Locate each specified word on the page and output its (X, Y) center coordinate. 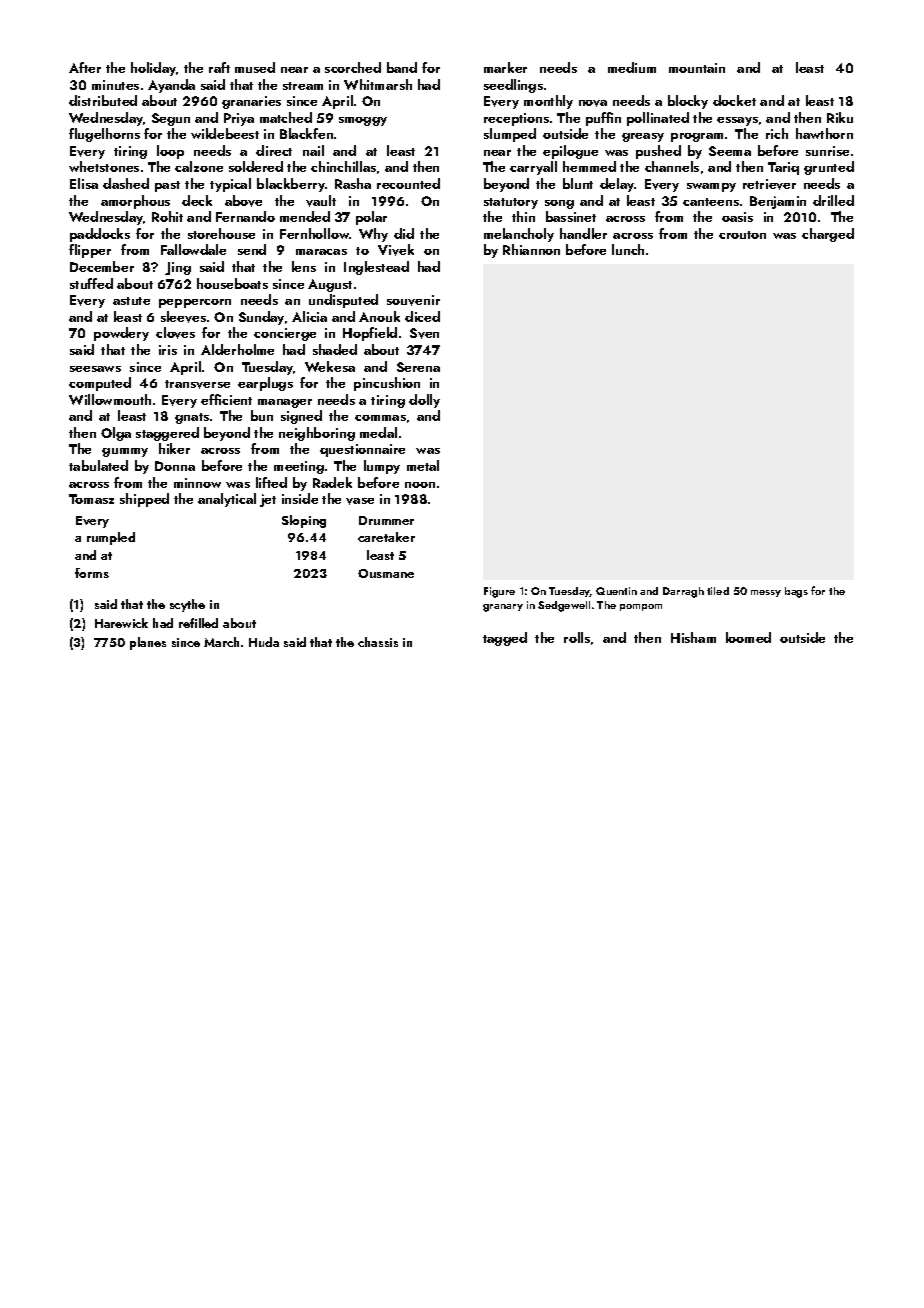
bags (796, 592)
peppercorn (195, 303)
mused (255, 67)
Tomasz (91, 499)
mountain (697, 68)
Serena (418, 367)
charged (828, 235)
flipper (90, 251)
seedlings (513, 86)
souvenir (413, 300)
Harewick (121, 623)
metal (423, 465)
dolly (424, 401)
